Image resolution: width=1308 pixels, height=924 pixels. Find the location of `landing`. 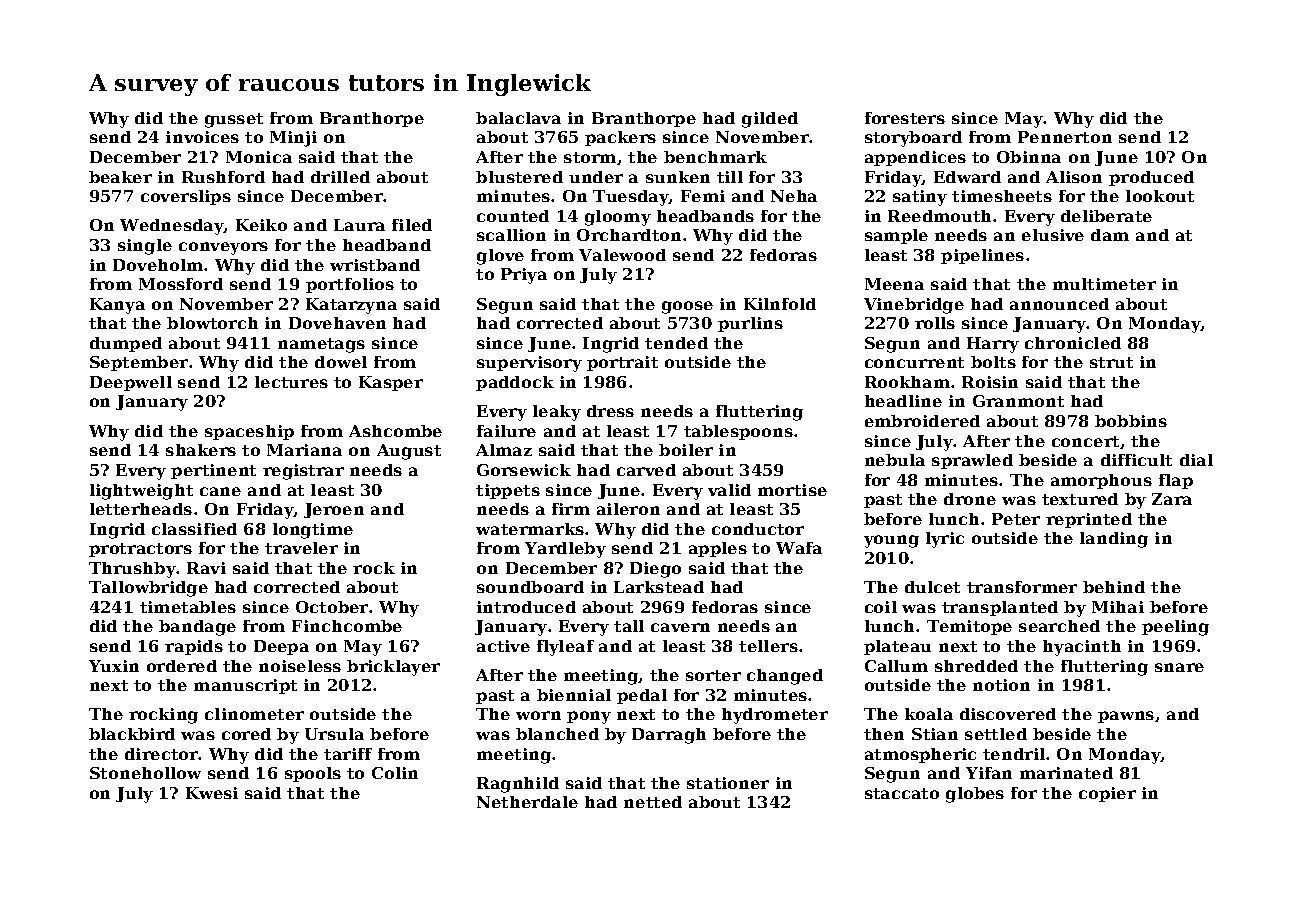

landing is located at coordinates (1114, 540).
